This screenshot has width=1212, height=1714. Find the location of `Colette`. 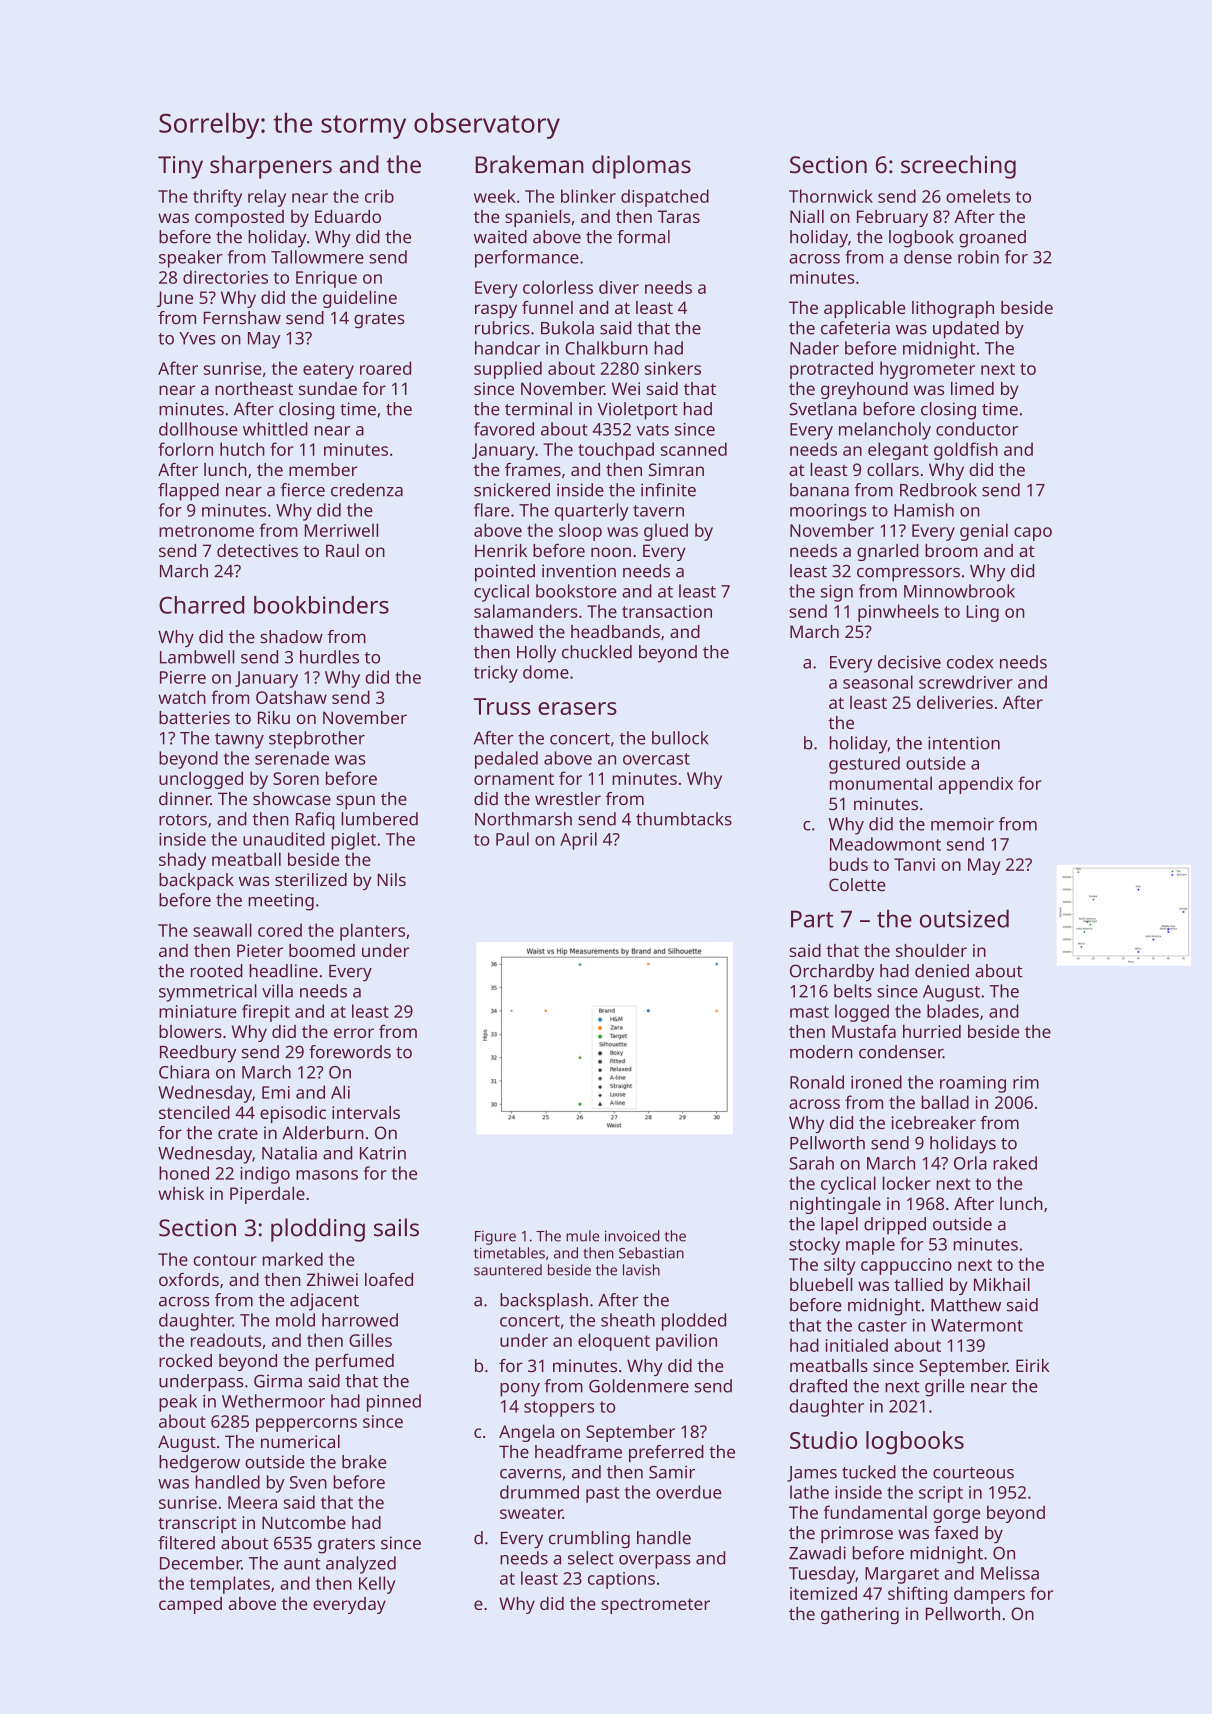

Colette is located at coordinates (857, 884).
